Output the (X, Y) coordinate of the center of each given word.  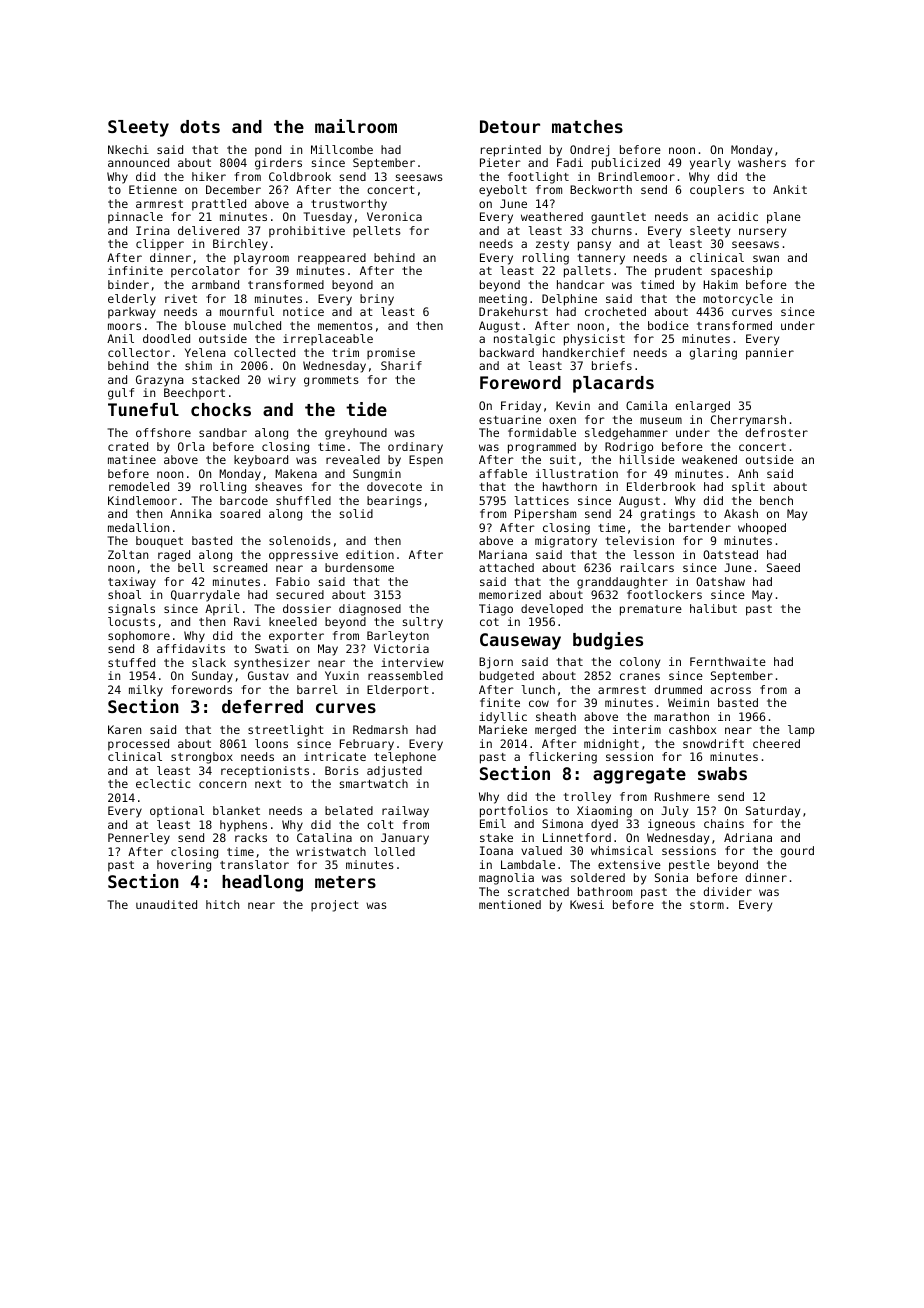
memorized (510, 594)
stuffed (131, 662)
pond (268, 151)
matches (587, 126)
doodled (166, 338)
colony (640, 663)
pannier (770, 354)
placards (613, 384)
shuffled (303, 500)
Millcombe (342, 149)
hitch (222, 904)
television (640, 540)
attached (506, 567)
